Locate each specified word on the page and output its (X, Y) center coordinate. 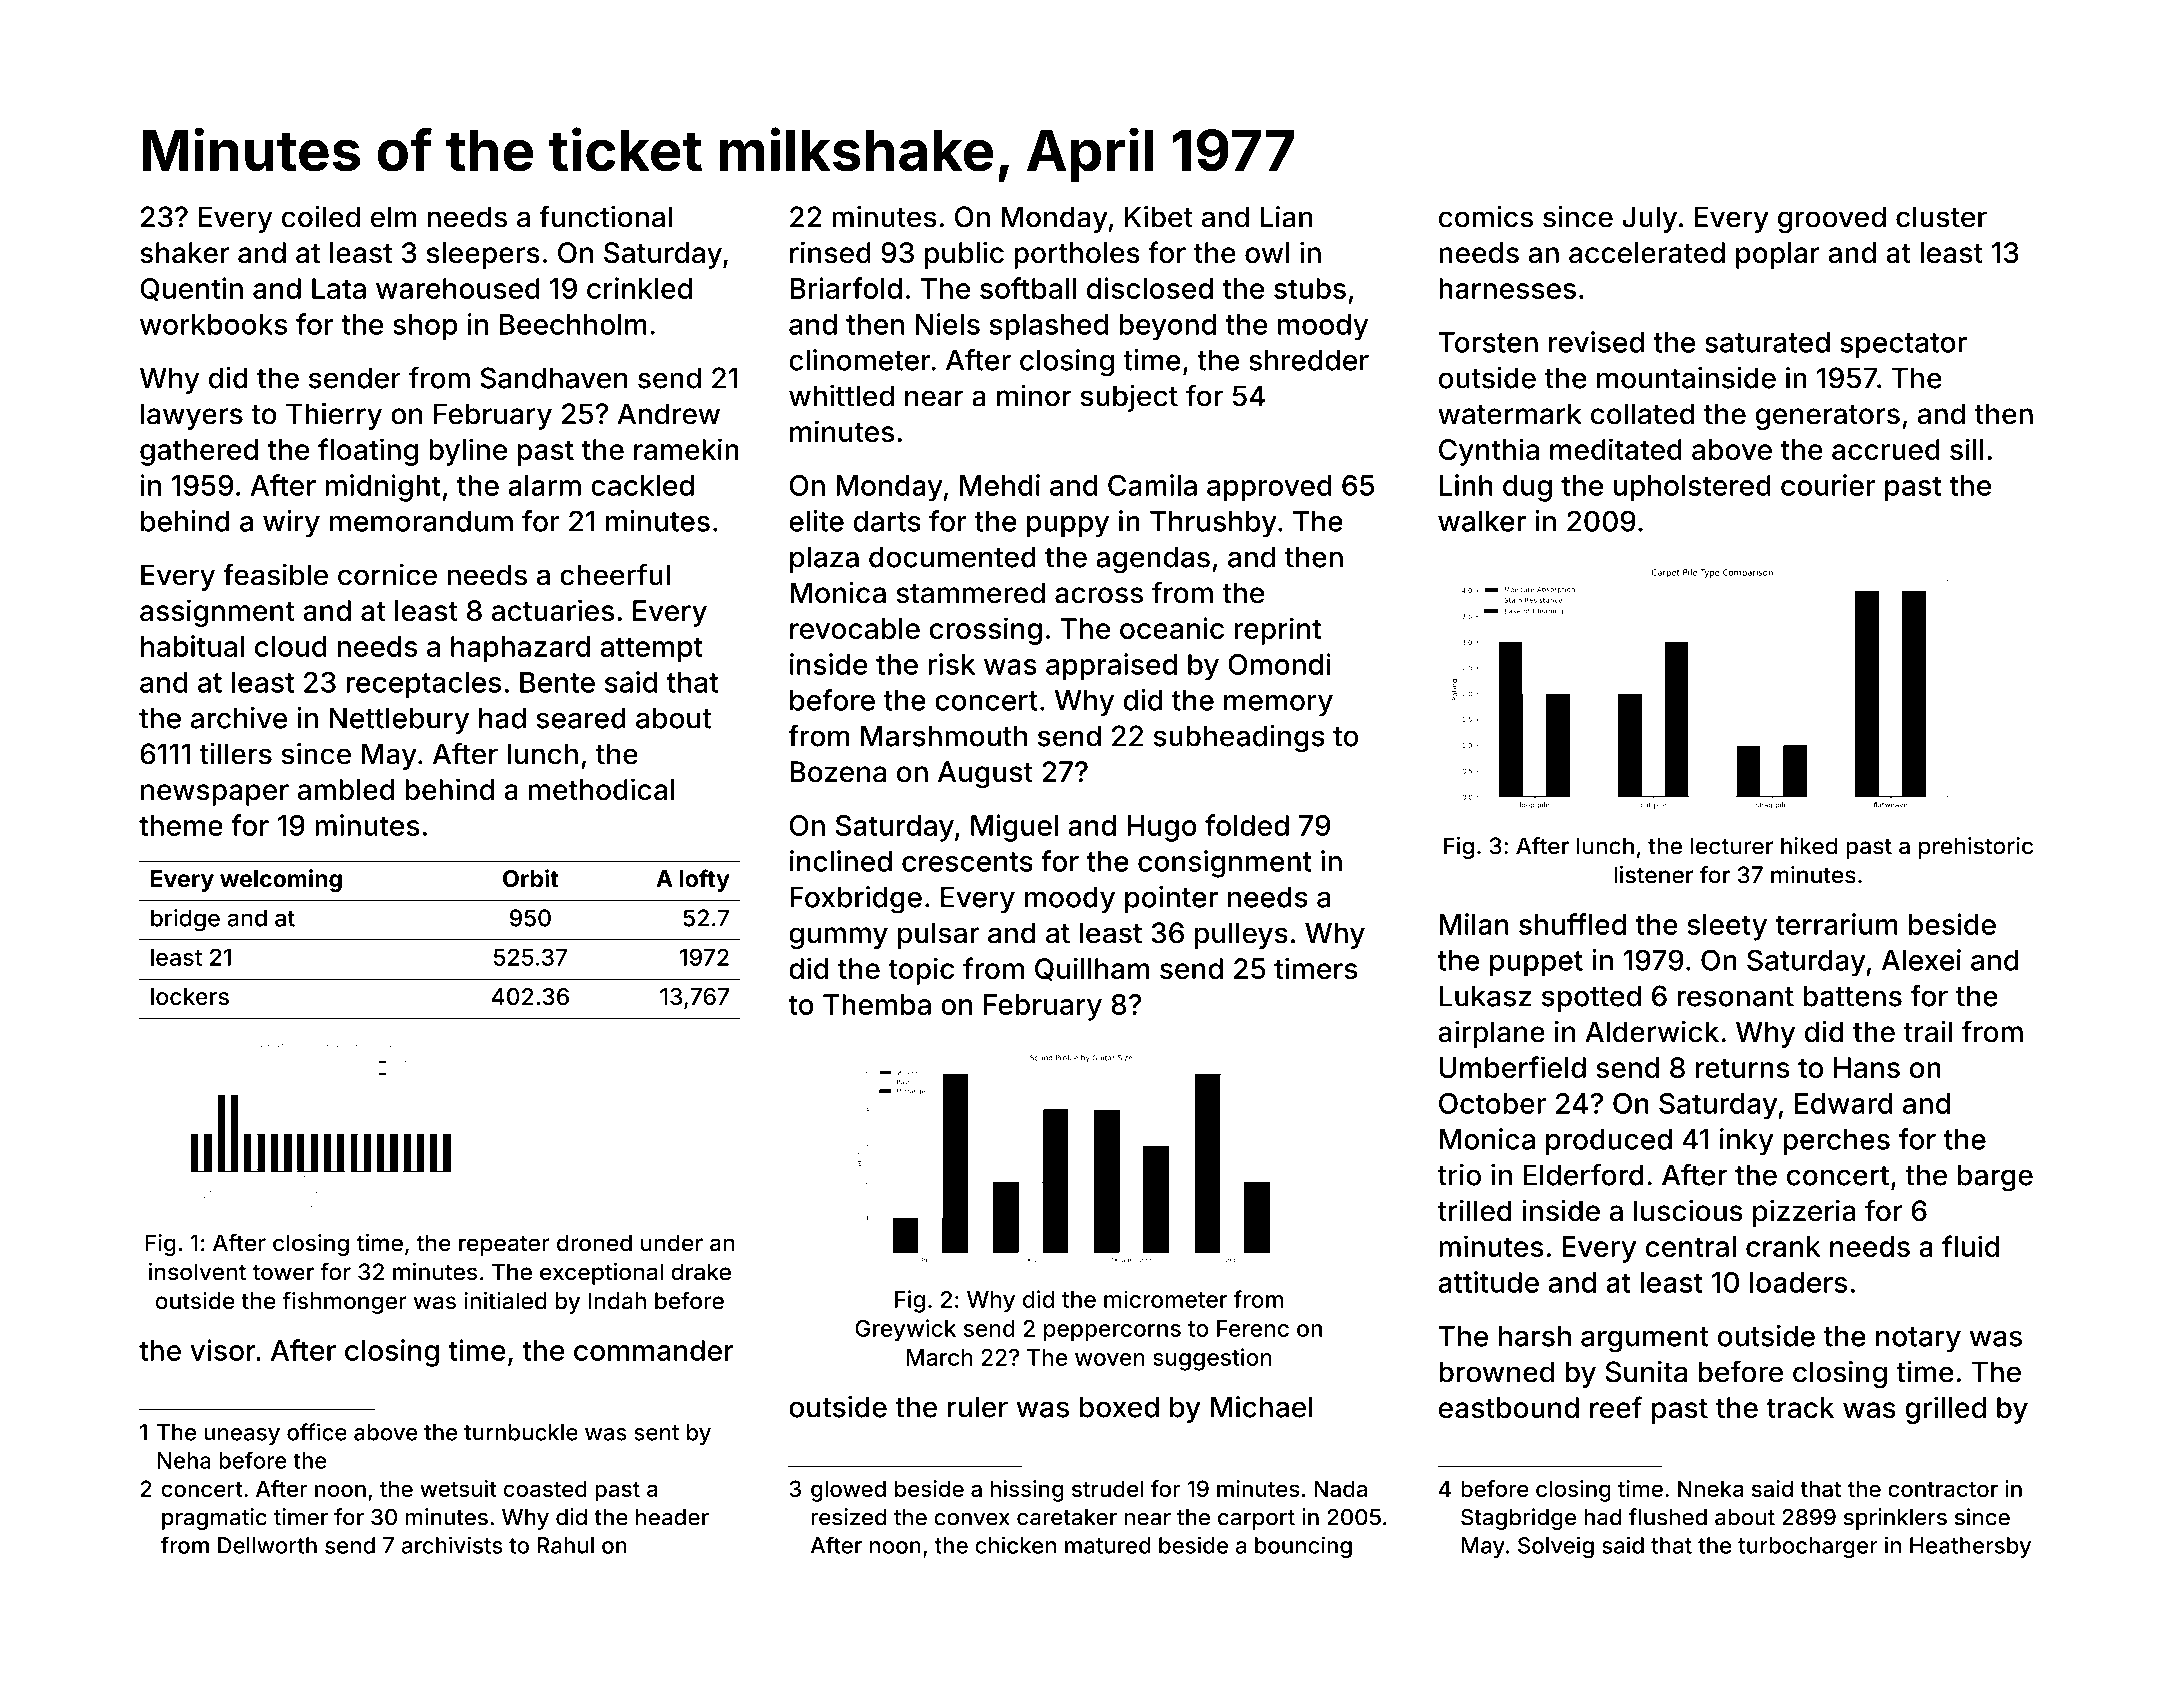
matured (1108, 1545)
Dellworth (267, 1545)
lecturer (1731, 846)
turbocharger (1808, 1548)
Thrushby (1213, 524)
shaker (184, 253)
